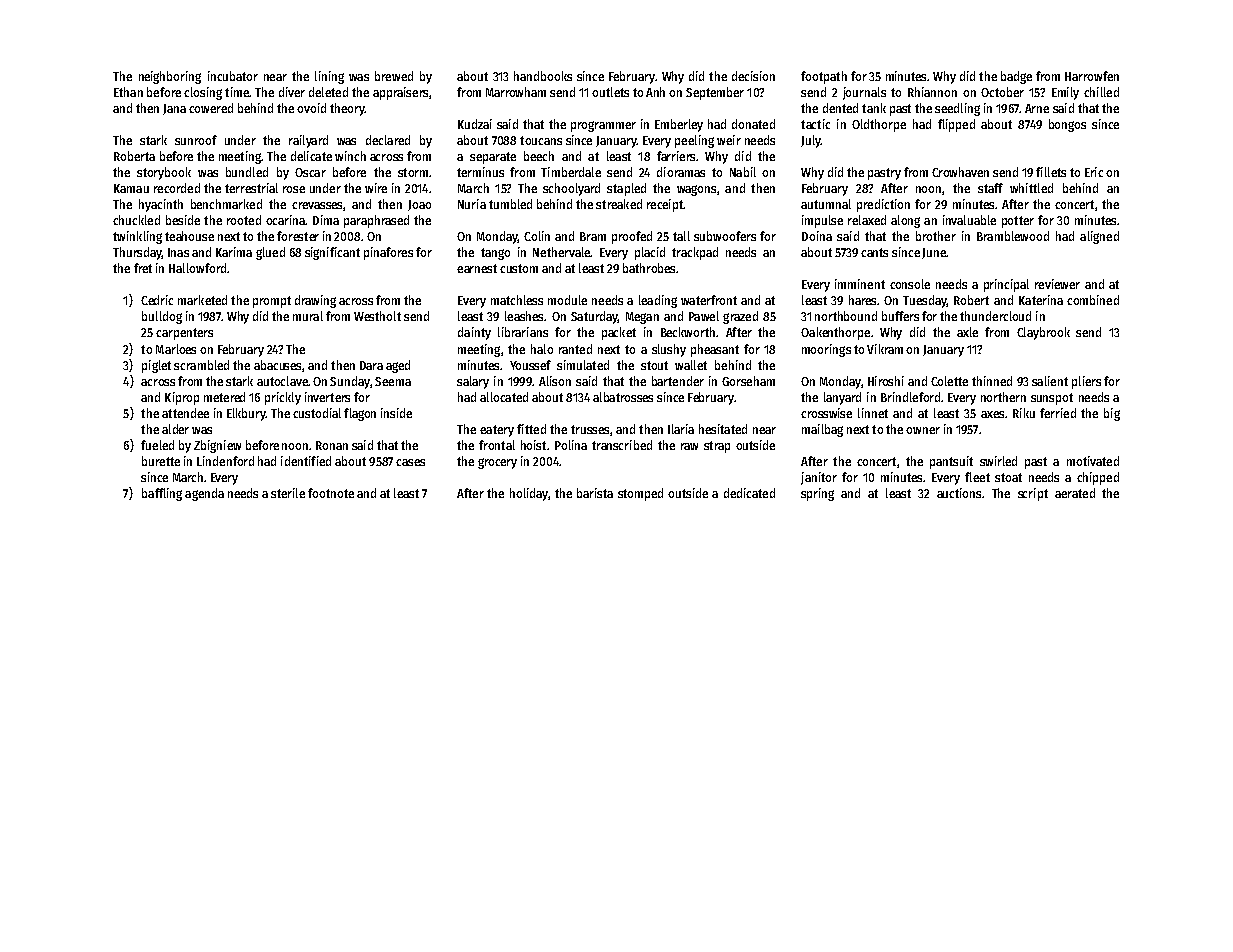  What do you see at coordinates (678, 381) in the page?
I see `bartender` at bounding box center [678, 381].
